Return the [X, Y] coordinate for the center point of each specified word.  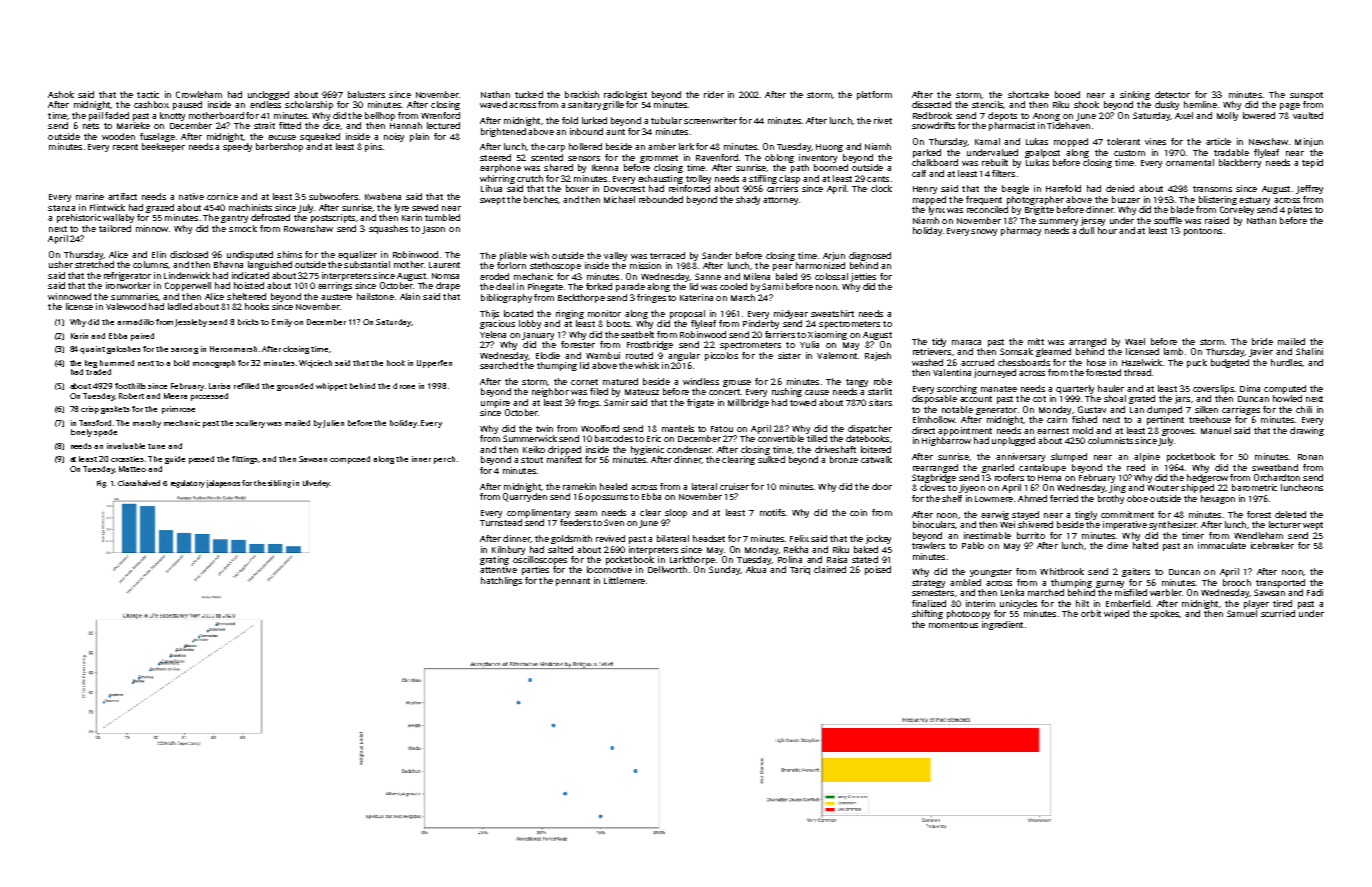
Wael [1135, 341]
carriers [782, 188]
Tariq [800, 570]
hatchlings [501, 581]
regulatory [188, 484]
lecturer [1285, 524]
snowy [984, 232]
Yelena [493, 334]
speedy [237, 147]
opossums [606, 498]
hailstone [375, 296]
